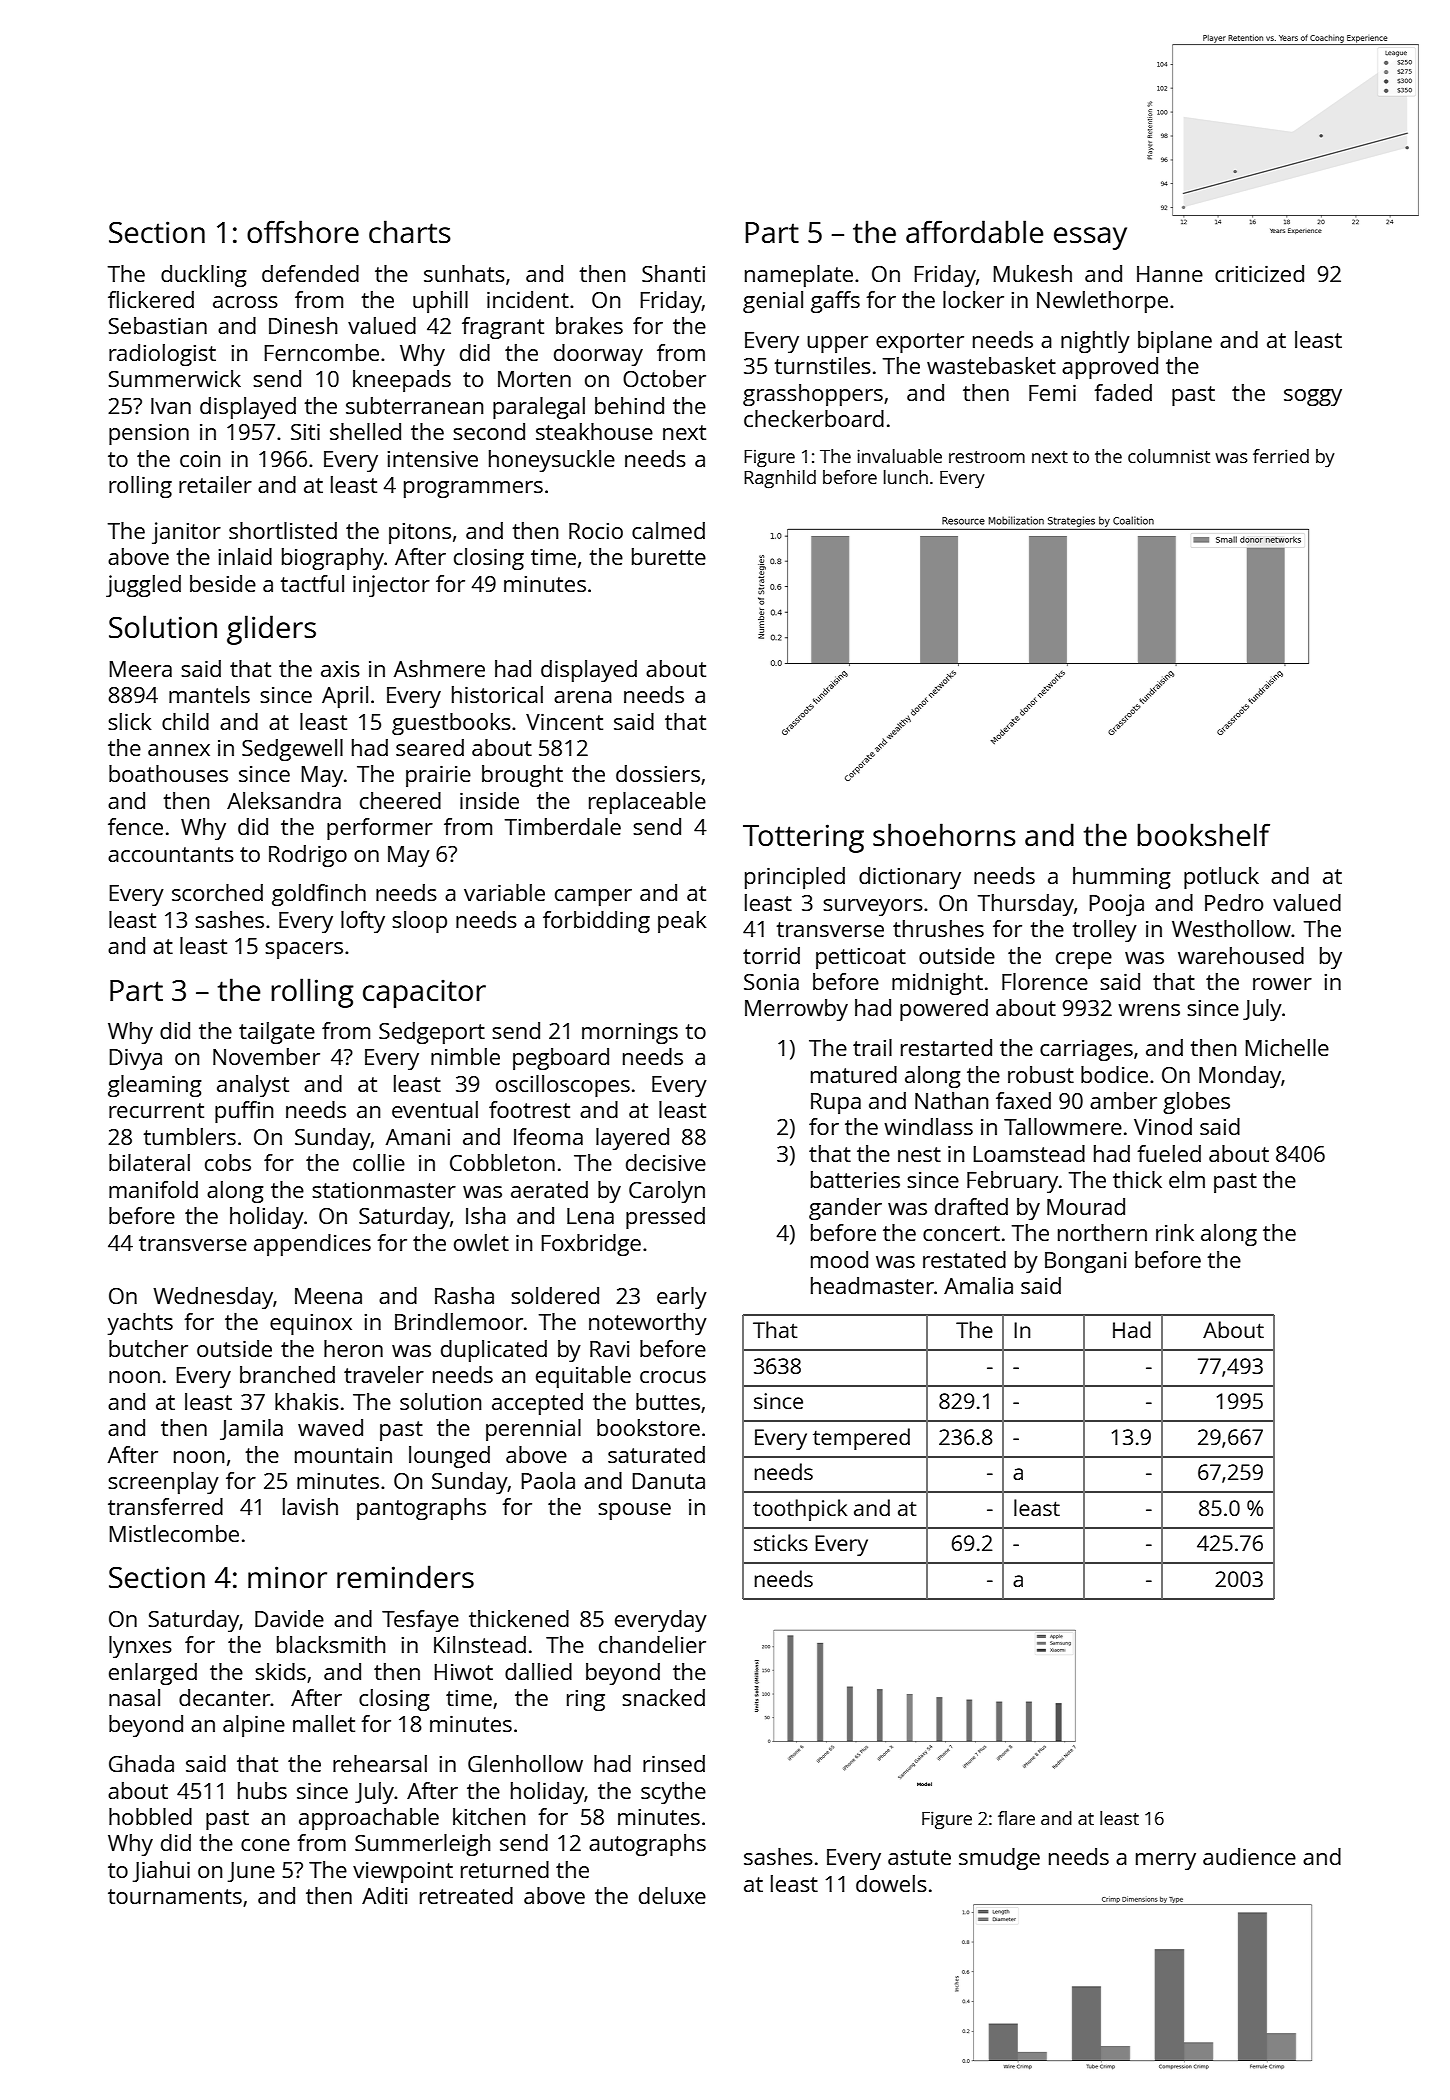 Image resolution: width=1450 pixels, height=2100 pixels. Describe the element at coordinates (672, 1895) in the page. I see `deluxe` at that location.
